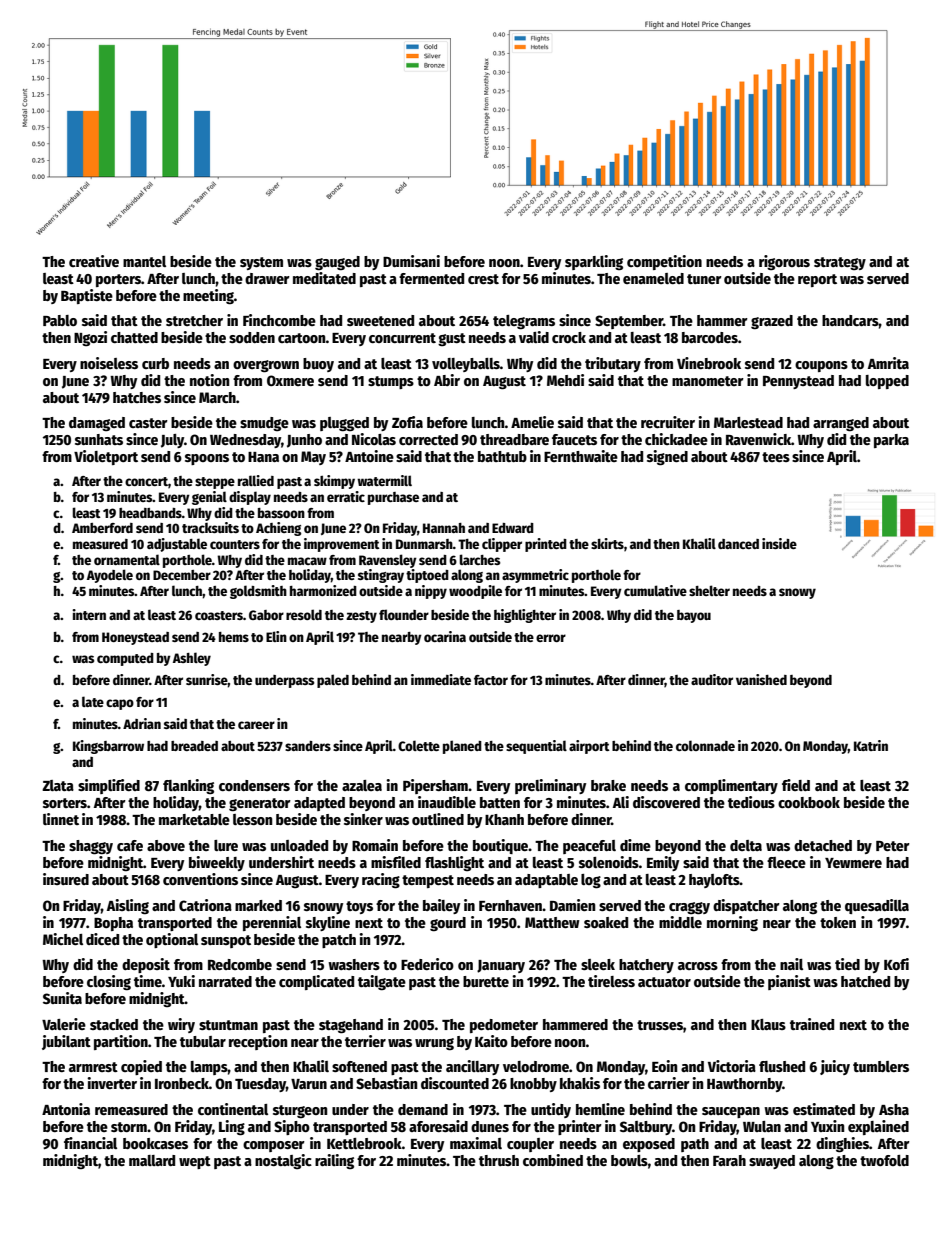 This page has height=1233, width=952. What do you see at coordinates (99, 439) in the page?
I see `sunhats` at bounding box center [99, 439].
